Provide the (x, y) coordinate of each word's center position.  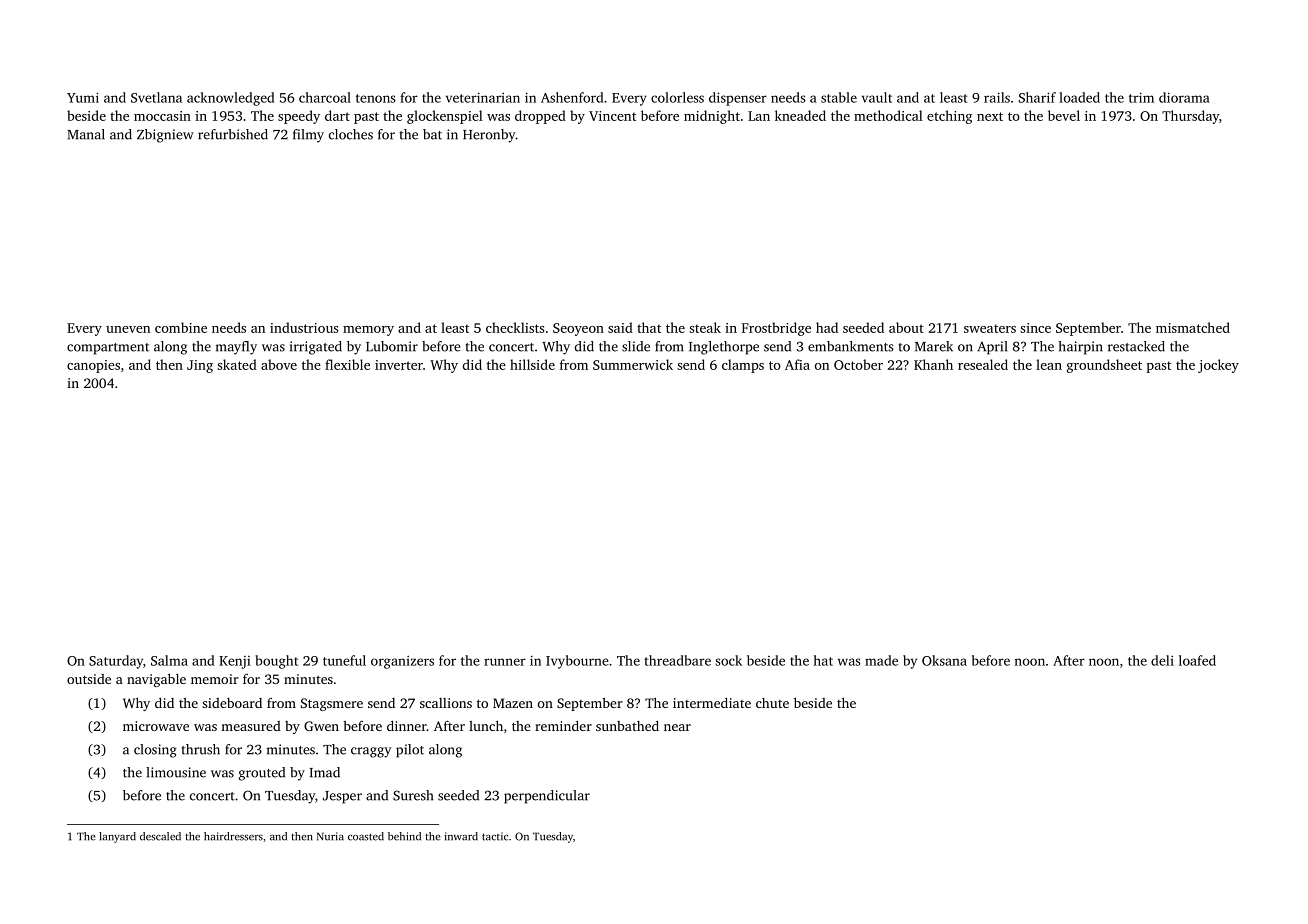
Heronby (489, 136)
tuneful (344, 660)
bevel (1064, 115)
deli (1162, 660)
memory (368, 331)
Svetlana (156, 97)
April (992, 348)
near (677, 727)
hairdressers (233, 836)
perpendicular (547, 797)
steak (705, 327)
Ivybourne (577, 662)
